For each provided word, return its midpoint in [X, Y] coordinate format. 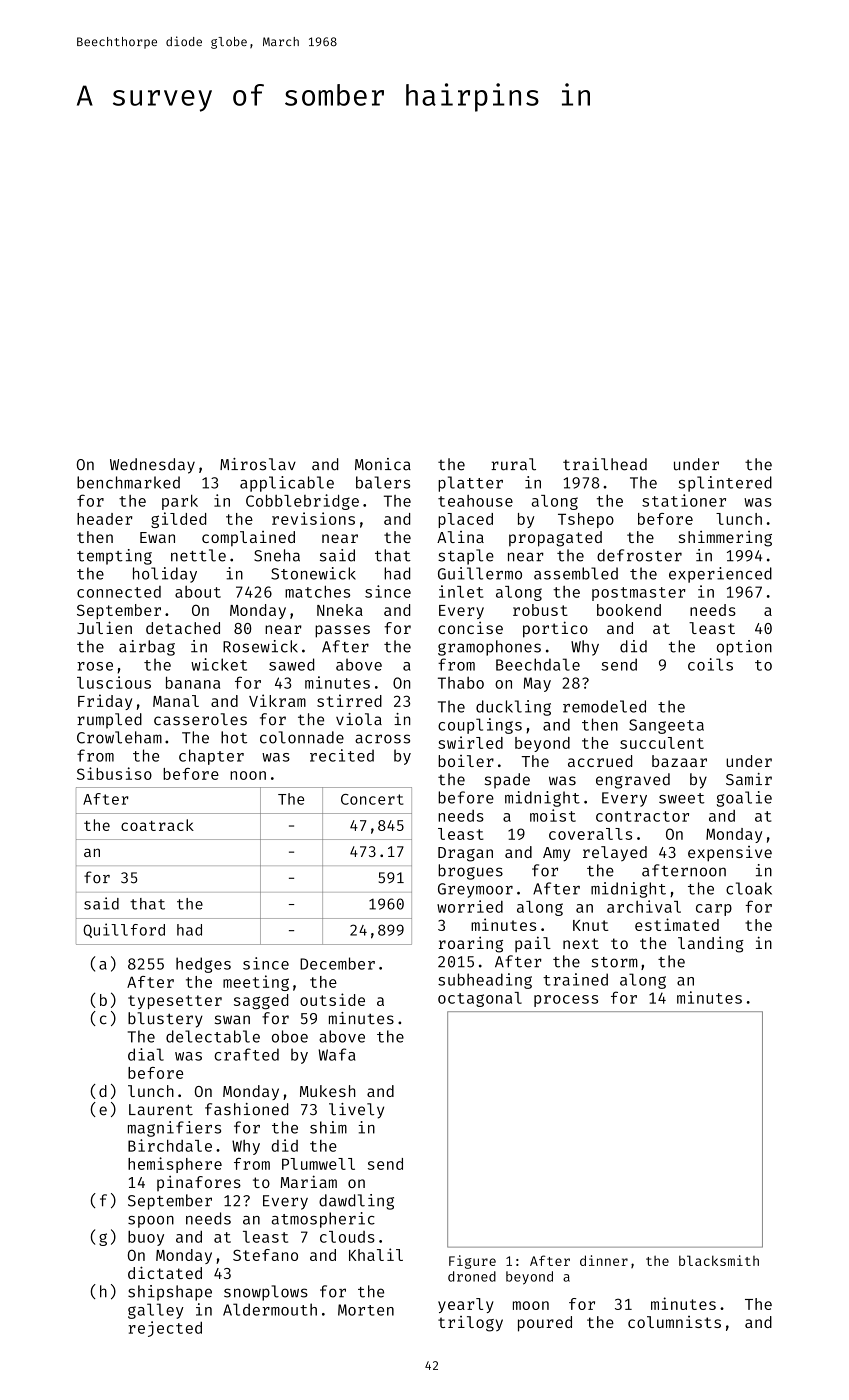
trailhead [605, 464]
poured [545, 1324]
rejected [165, 1329]
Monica [383, 464]
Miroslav [258, 464]
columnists [674, 1322]
